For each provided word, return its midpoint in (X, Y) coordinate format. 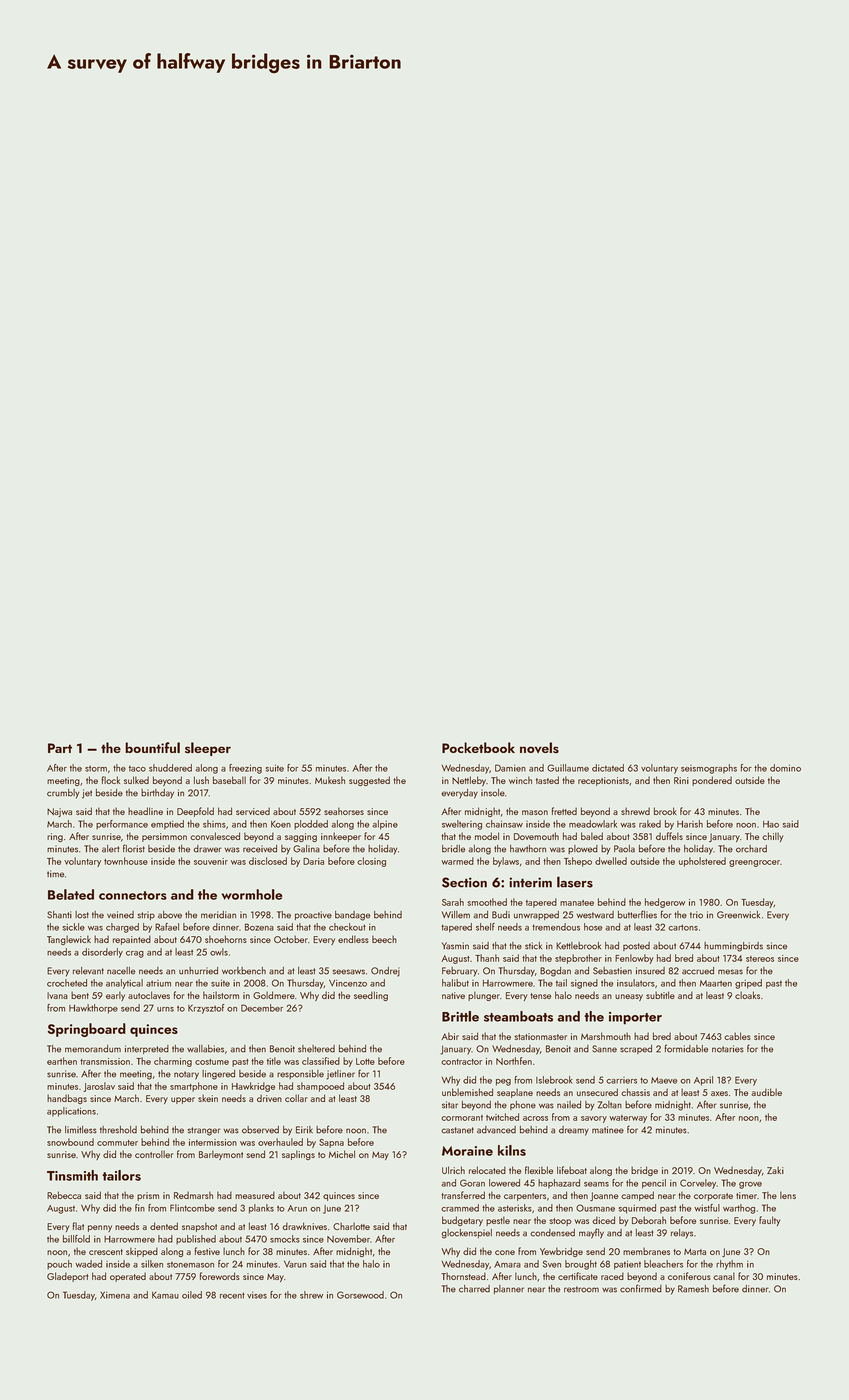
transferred (463, 1195)
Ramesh (693, 1289)
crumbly (63, 794)
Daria (313, 861)
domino (785, 768)
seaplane (515, 1093)
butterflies (637, 914)
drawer (208, 849)
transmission (105, 1061)
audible (766, 1092)
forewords (220, 1276)
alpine (385, 825)
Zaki (775, 1170)
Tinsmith (72, 1175)
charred (474, 1289)
